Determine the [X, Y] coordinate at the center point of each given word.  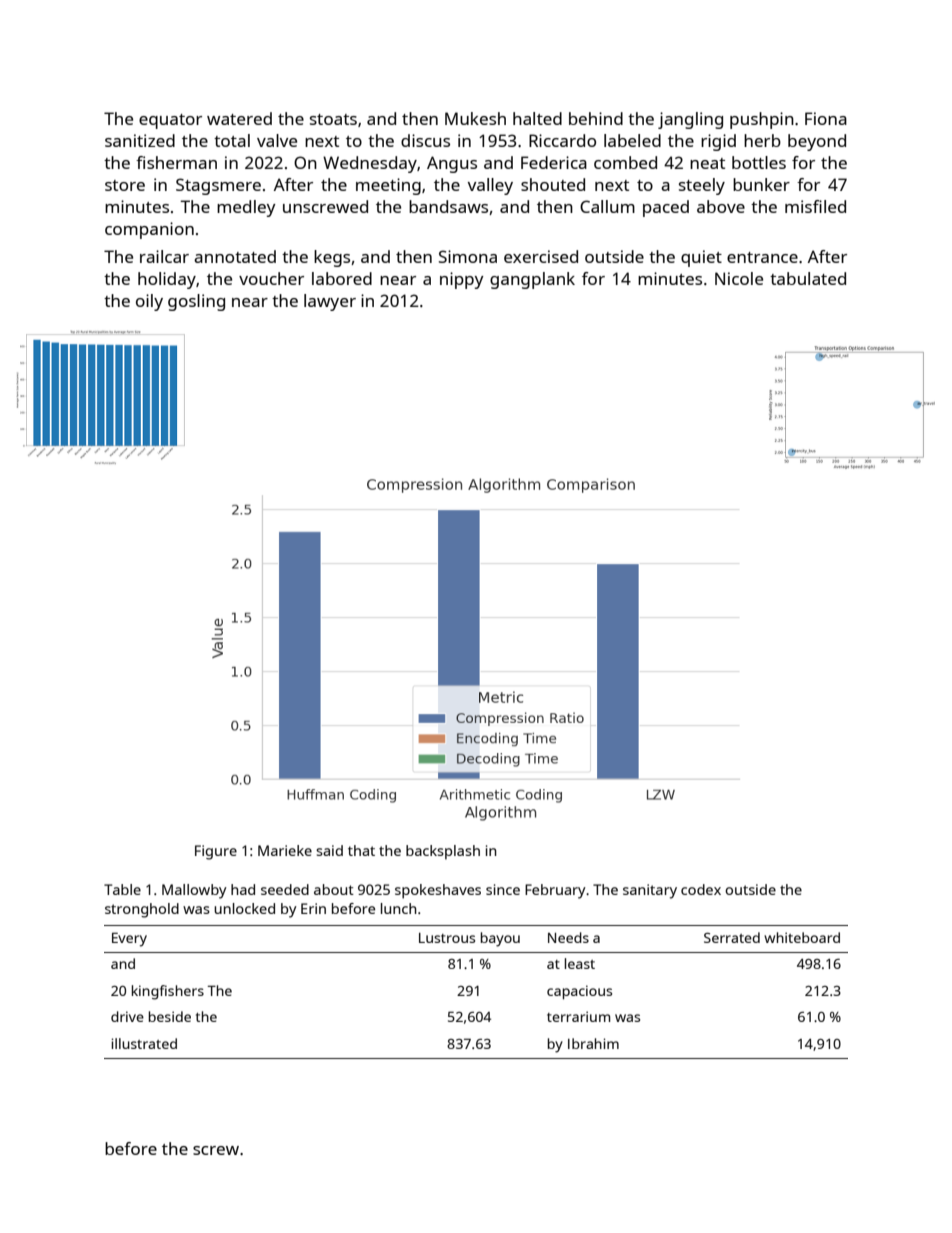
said [329, 850]
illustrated [144, 1043]
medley [246, 208]
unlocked [244, 908]
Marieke [285, 850]
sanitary [650, 891]
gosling [196, 302]
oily [149, 302]
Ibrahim [593, 1043]
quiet [701, 258]
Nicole [739, 278]
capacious [579, 992]
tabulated [808, 278]
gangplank [532, 280]
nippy [462, 280]
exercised [541, 256]
